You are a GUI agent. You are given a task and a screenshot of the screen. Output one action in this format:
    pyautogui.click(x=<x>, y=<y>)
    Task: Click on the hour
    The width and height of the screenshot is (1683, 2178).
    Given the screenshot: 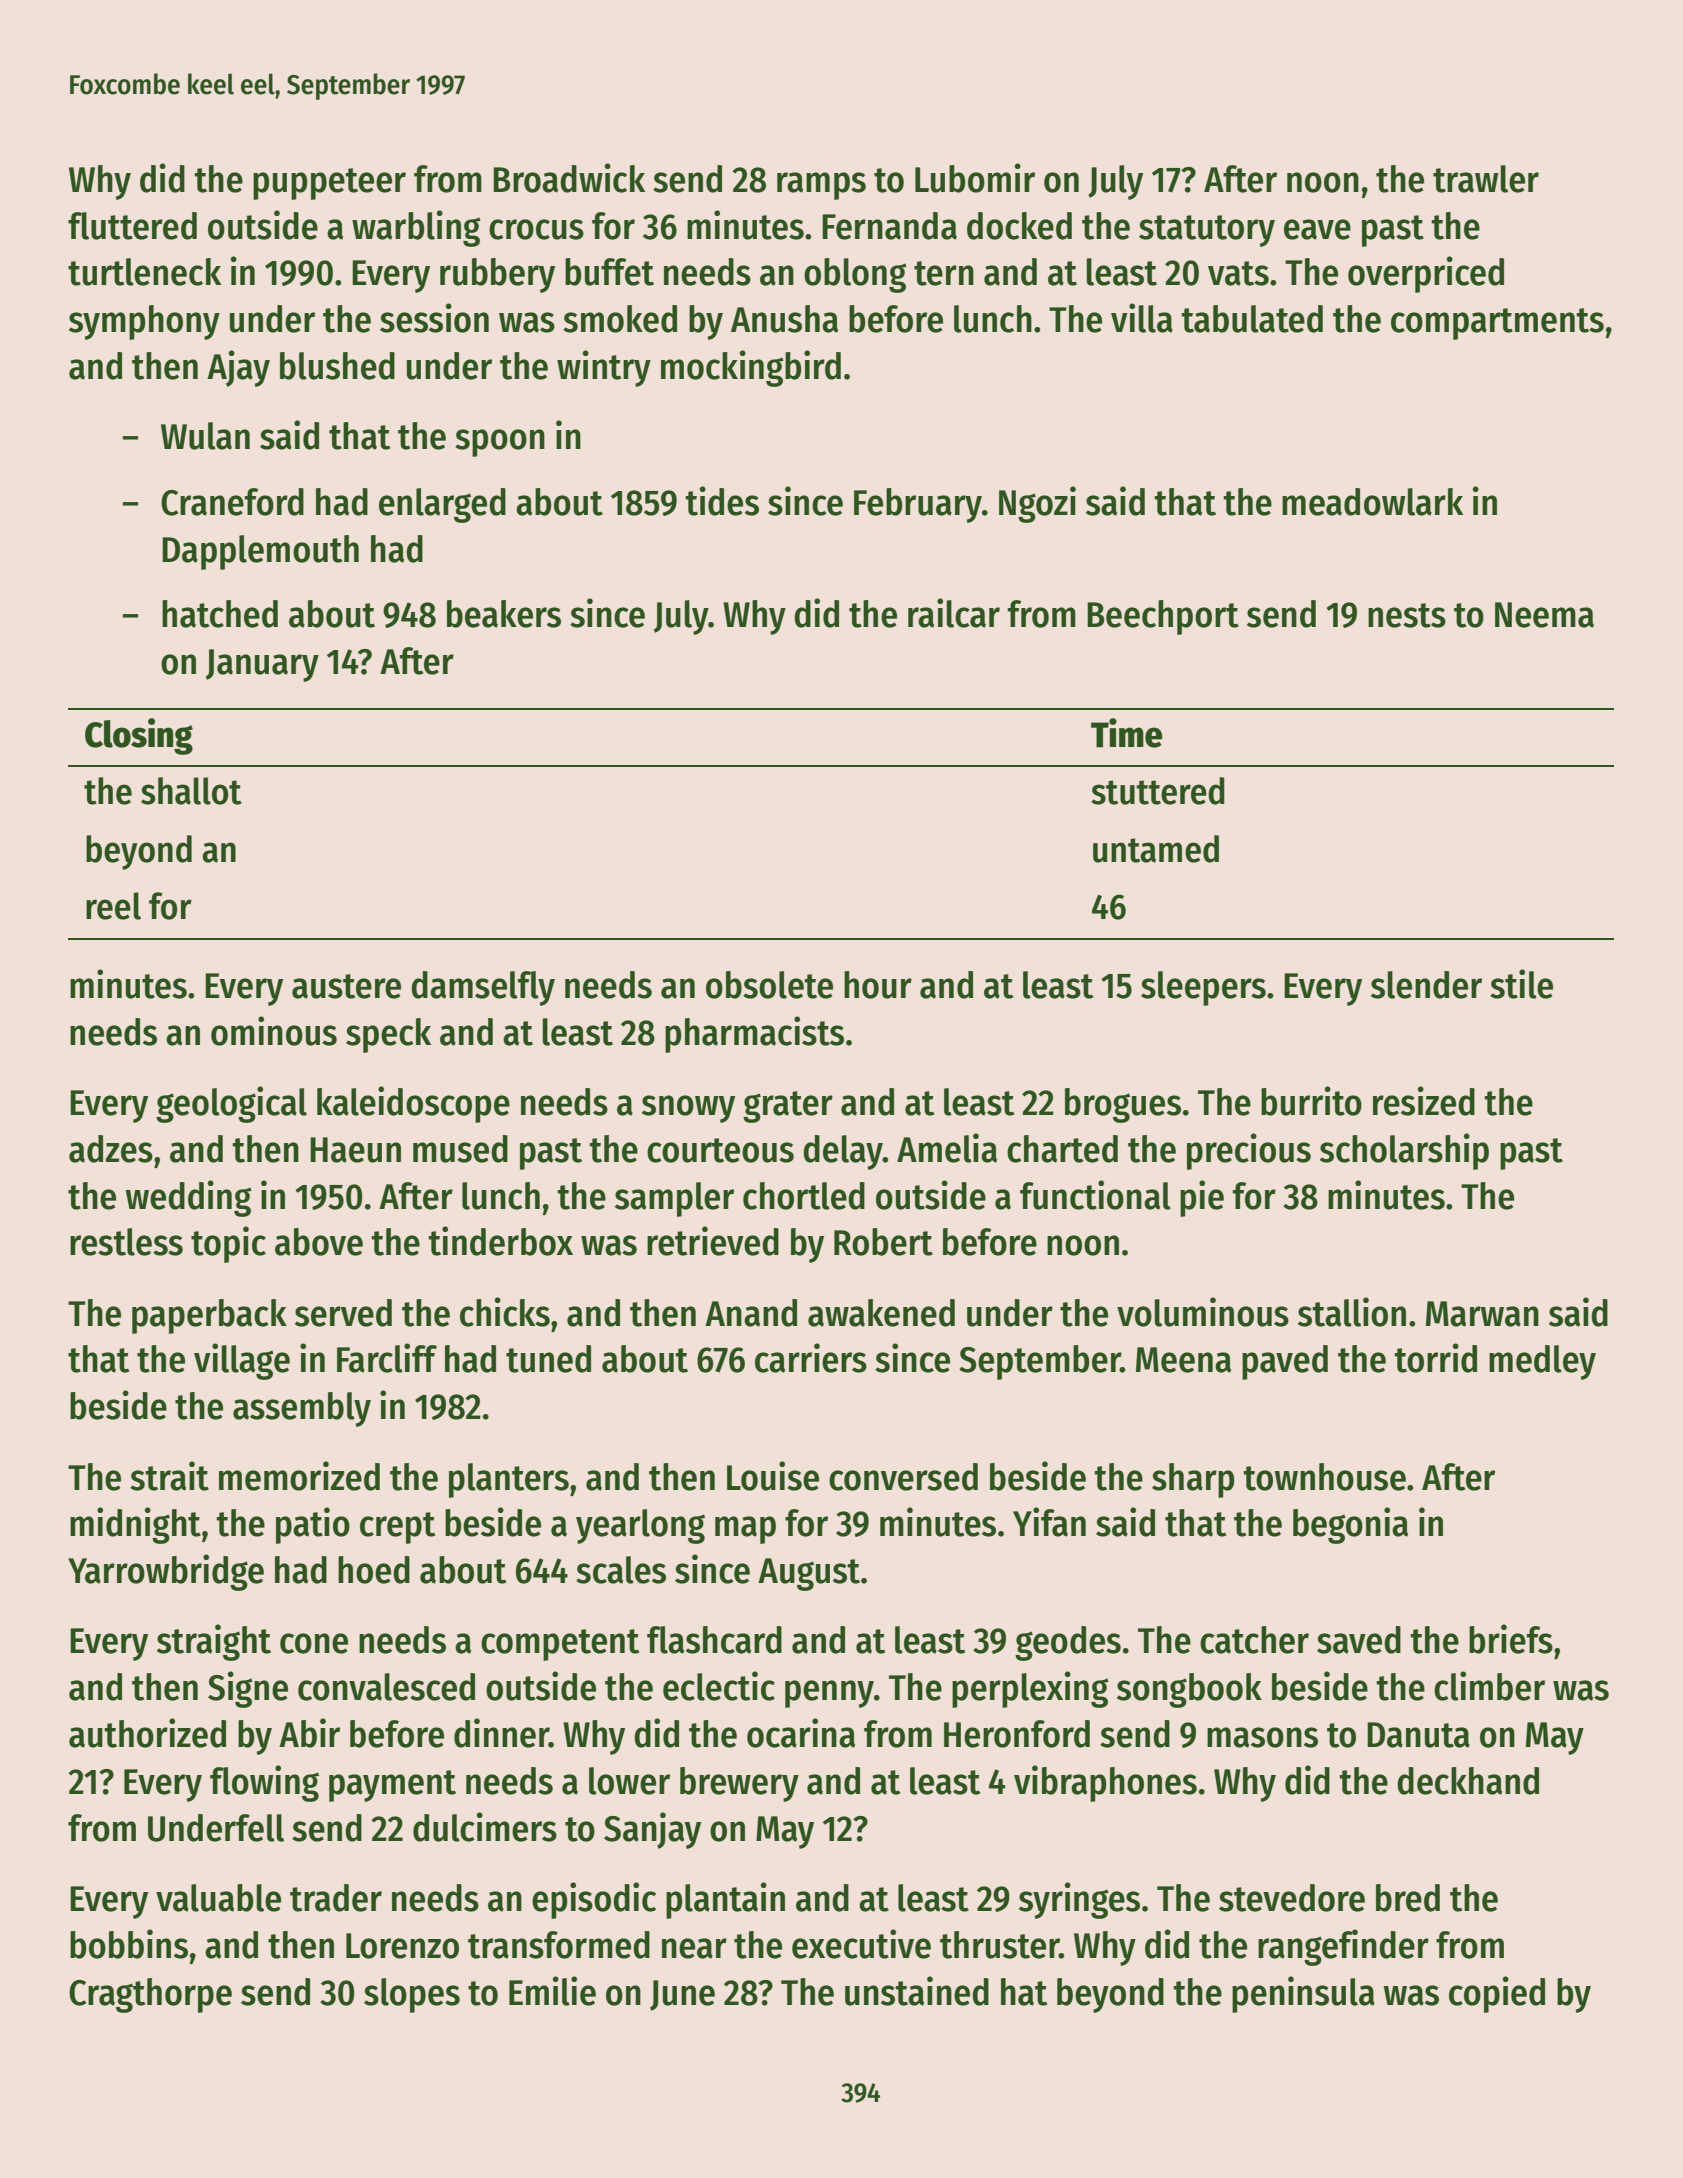 What is the action you would take?
    pyautogui.click(x=878, y=985)
